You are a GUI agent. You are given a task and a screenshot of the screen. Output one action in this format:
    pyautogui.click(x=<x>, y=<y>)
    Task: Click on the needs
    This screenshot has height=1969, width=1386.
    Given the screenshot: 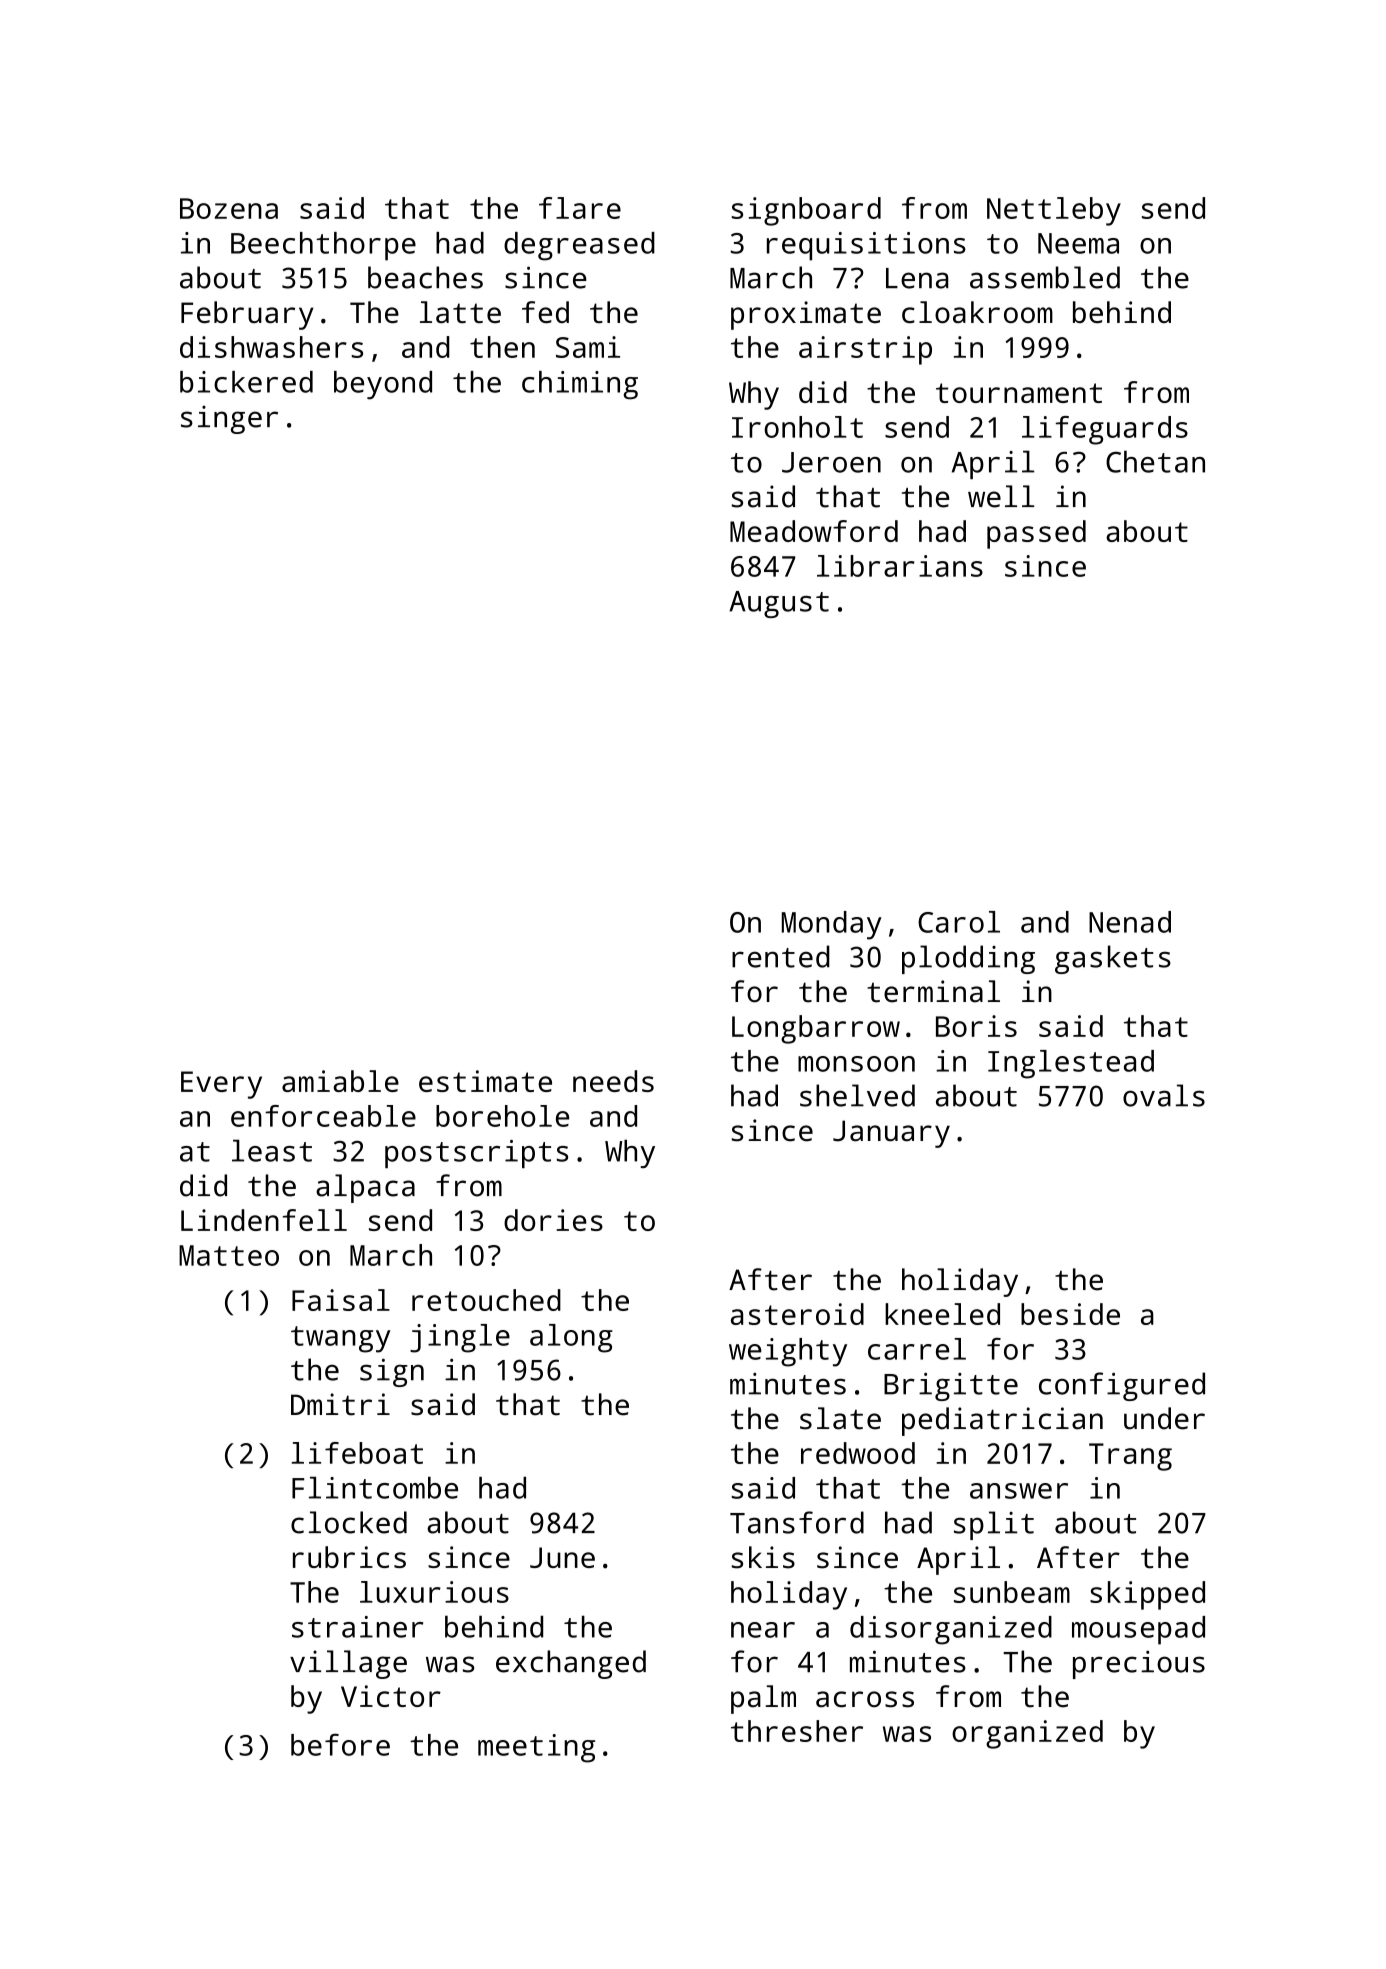 What is the action you would take?
    pyautogui.click(x=613, y=1081)
